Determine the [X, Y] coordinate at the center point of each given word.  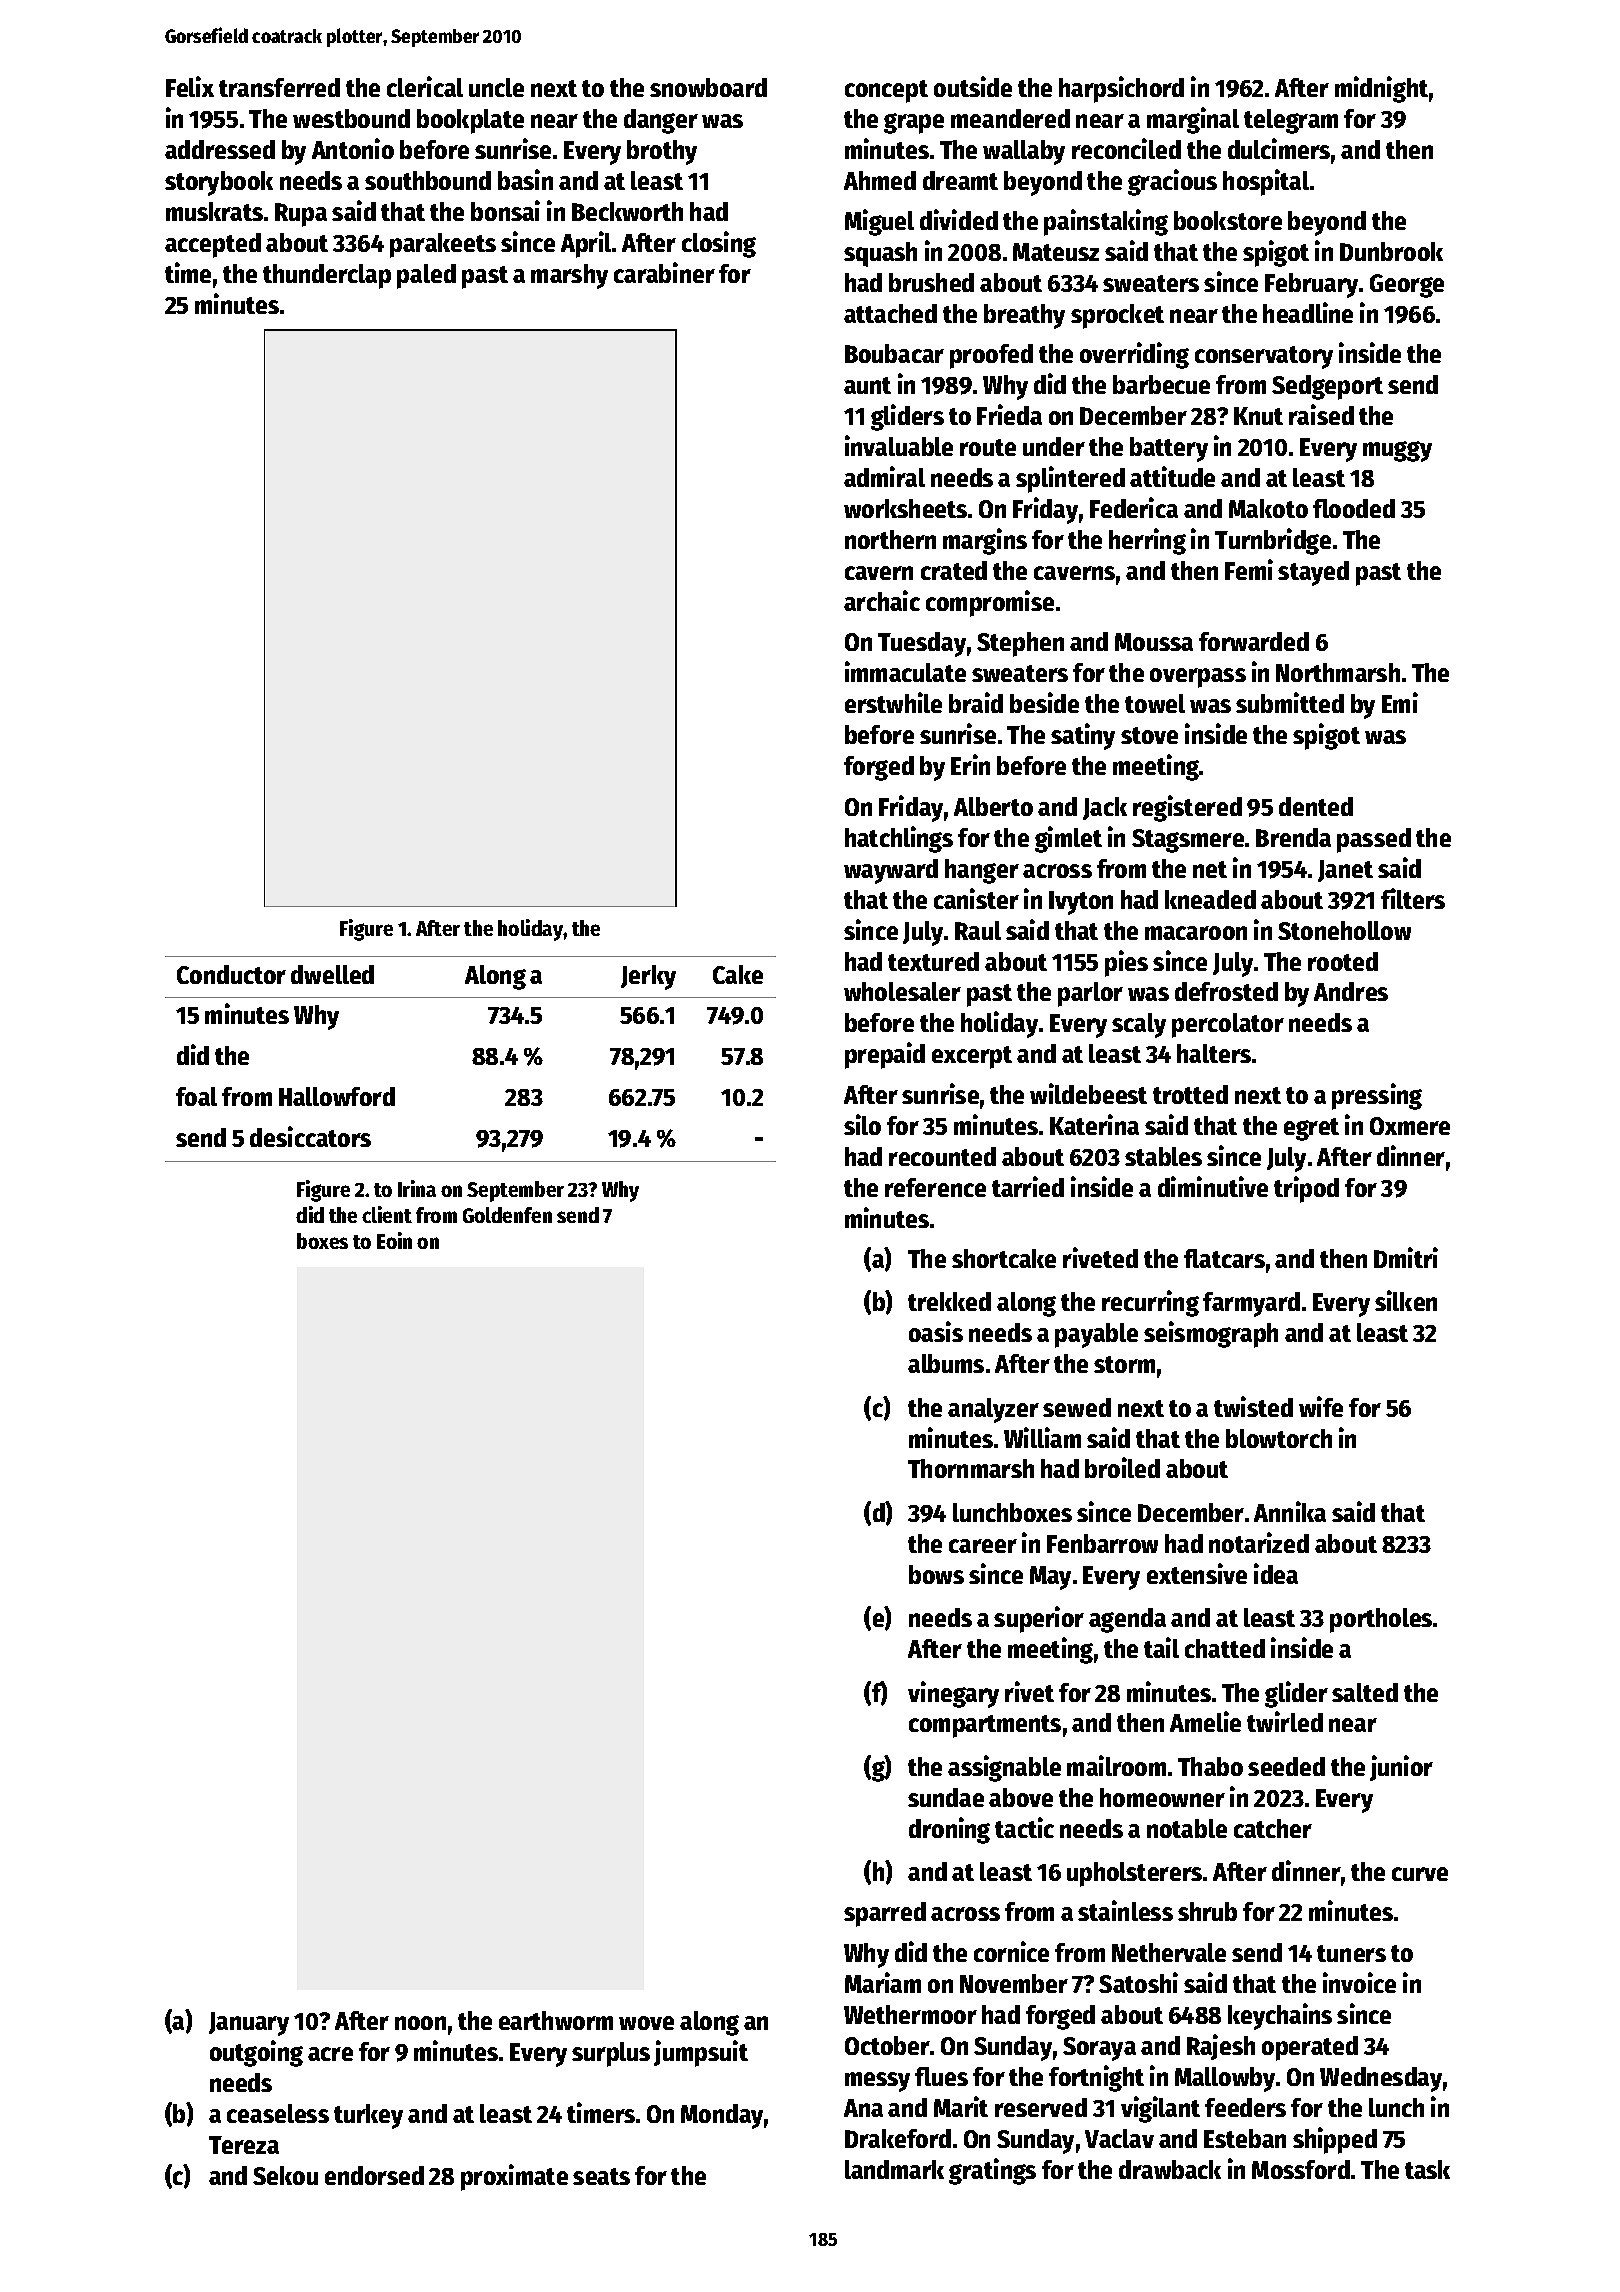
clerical [425, 86]
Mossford [1301, 2169]
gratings [992, 2171]
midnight [1381, 89]
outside [973, 86]
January [249, 2024]
